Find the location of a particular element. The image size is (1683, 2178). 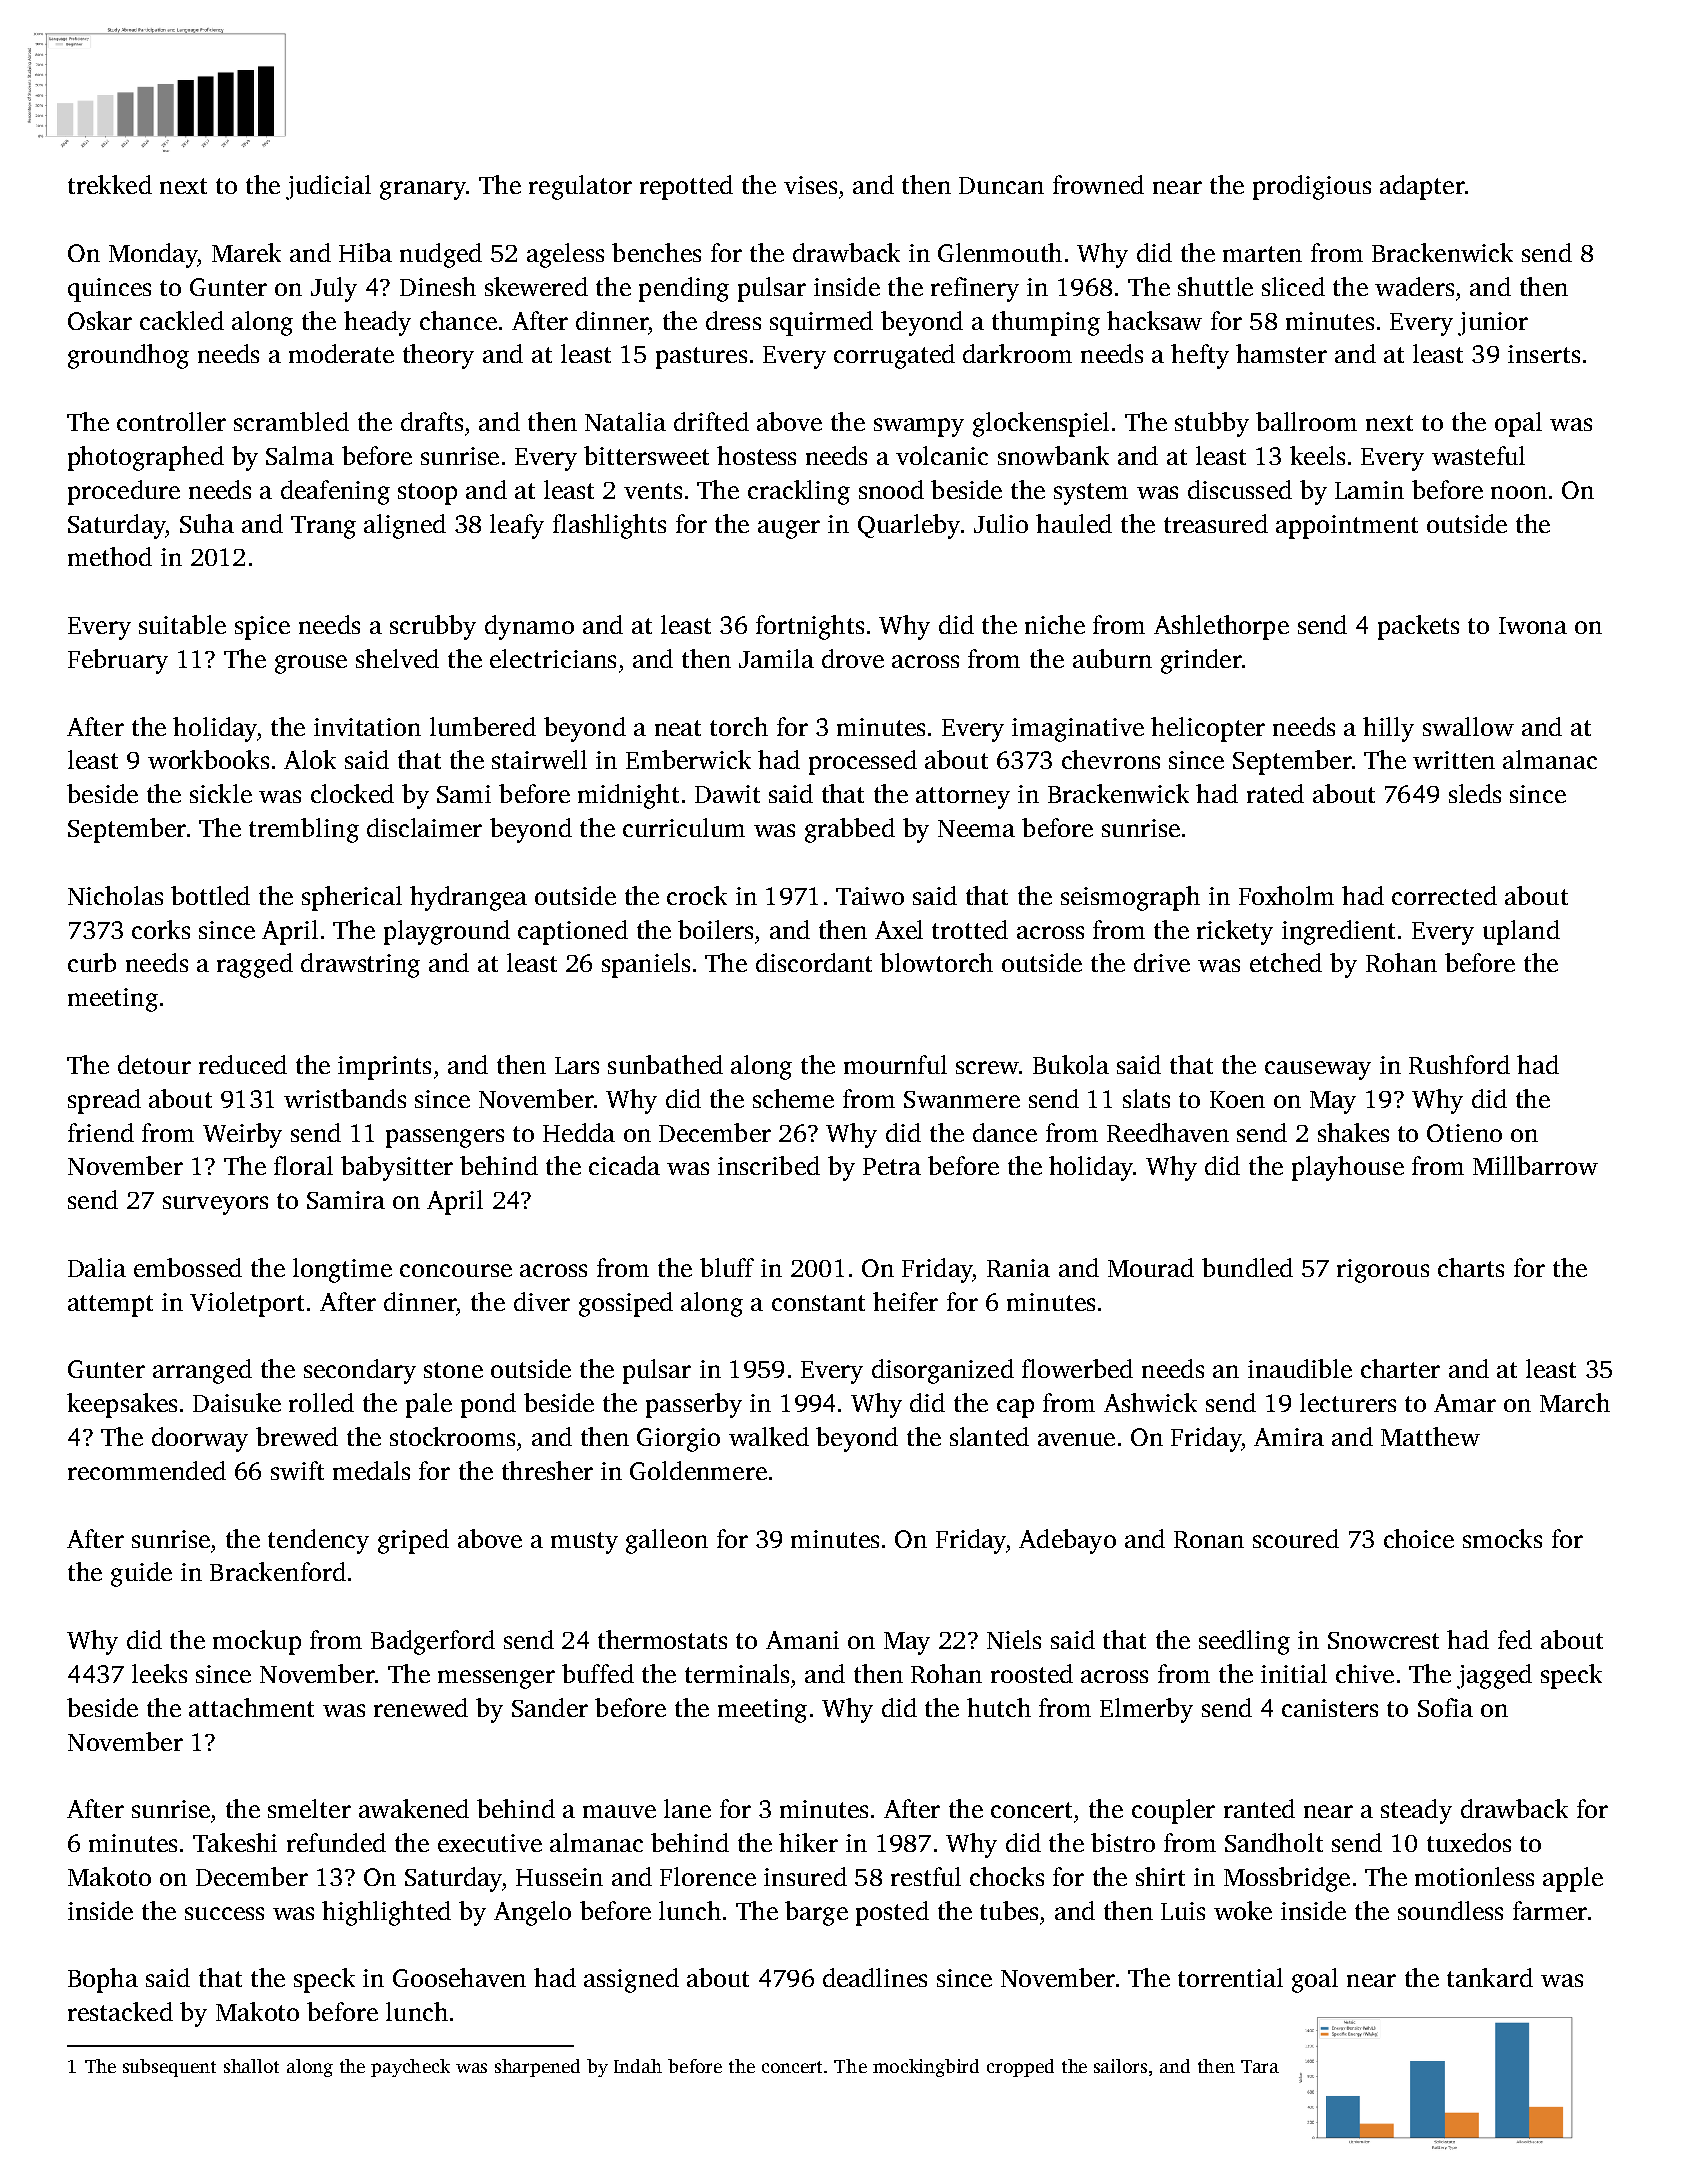

Violetport is located at coordinates (247, 1304).
